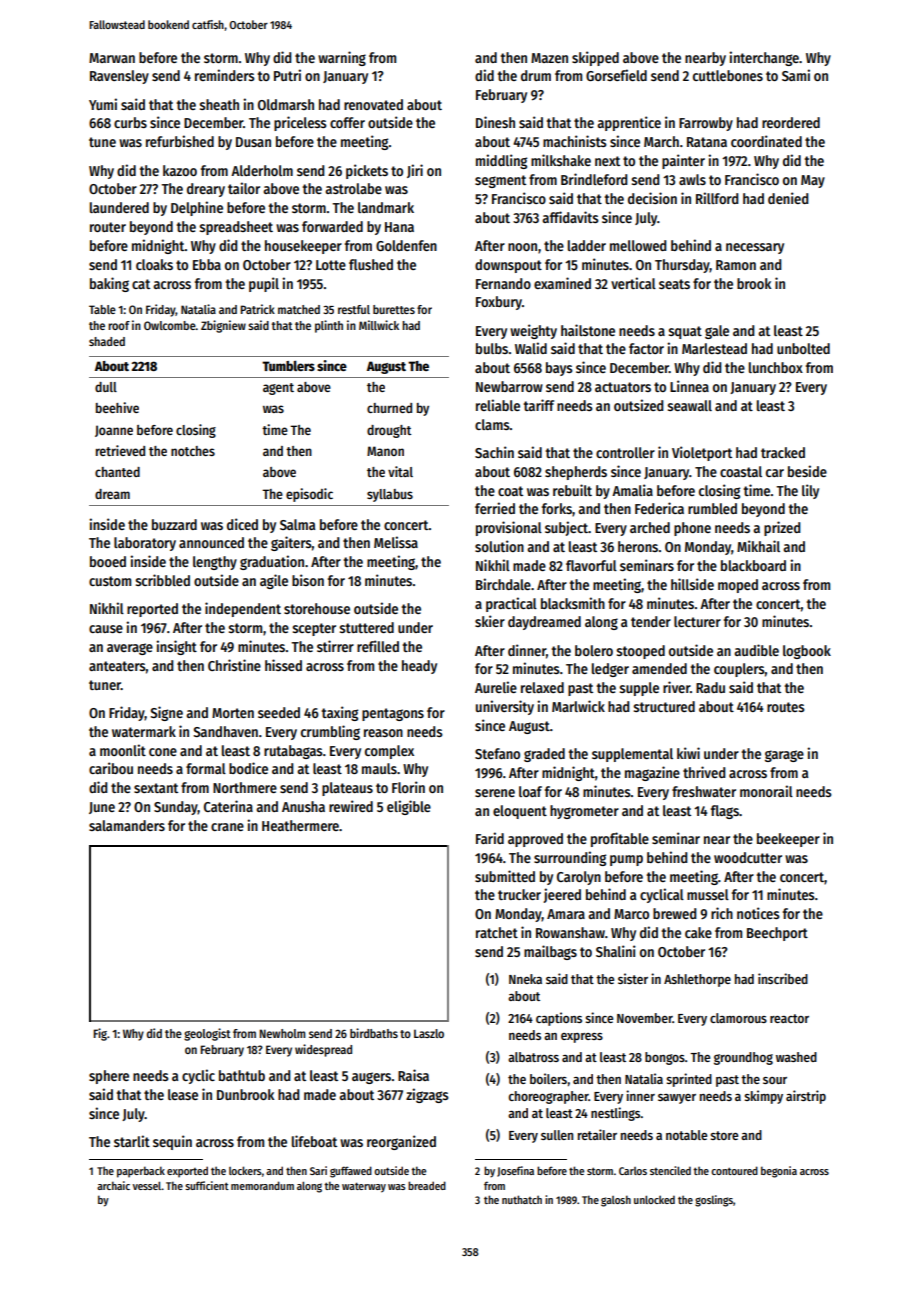  Describe the element at coordinates (557, 1135) in the screenshot. I see `sullen` at that location.
